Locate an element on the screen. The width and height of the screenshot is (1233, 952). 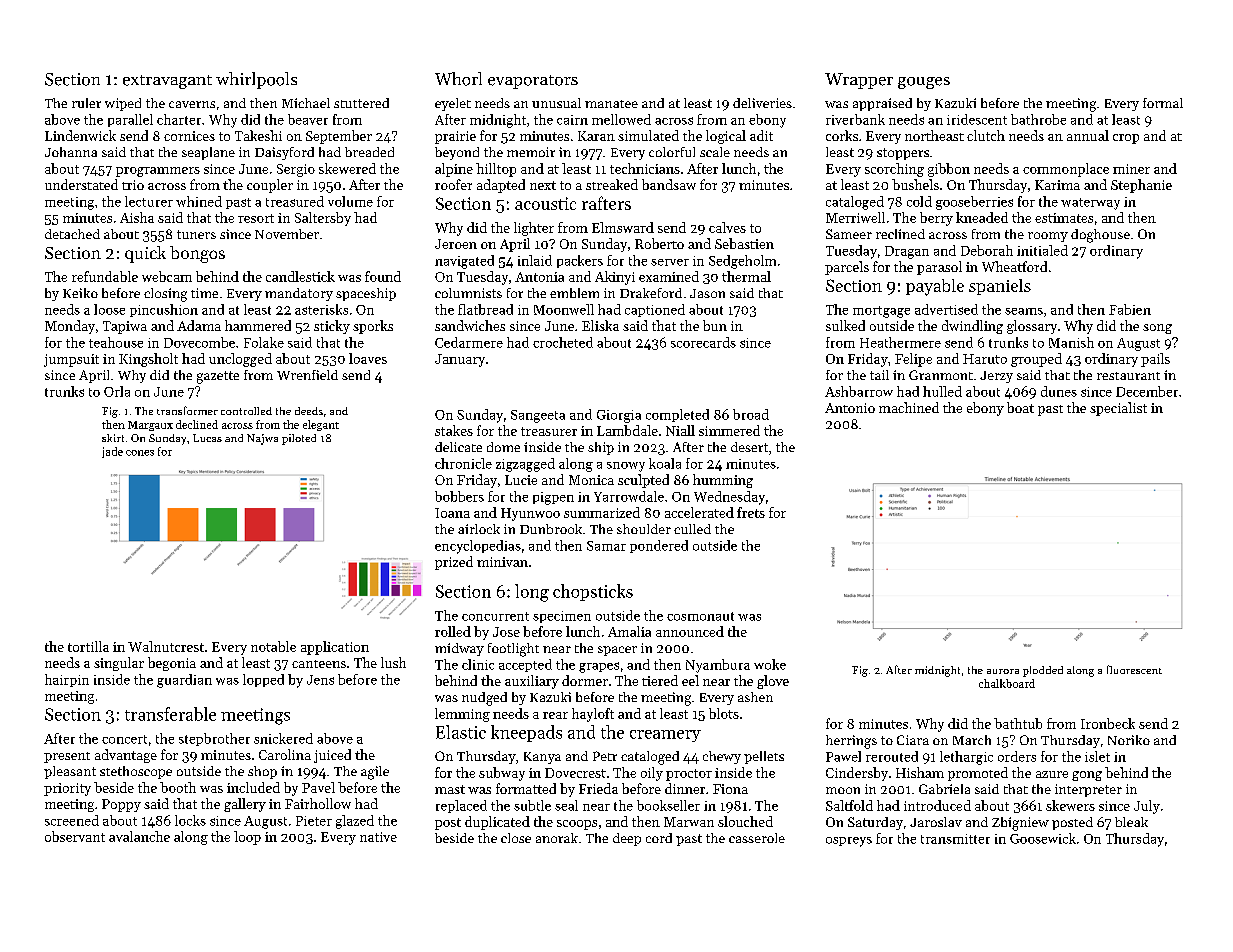
snowy is located at coordinates (626, 467).
